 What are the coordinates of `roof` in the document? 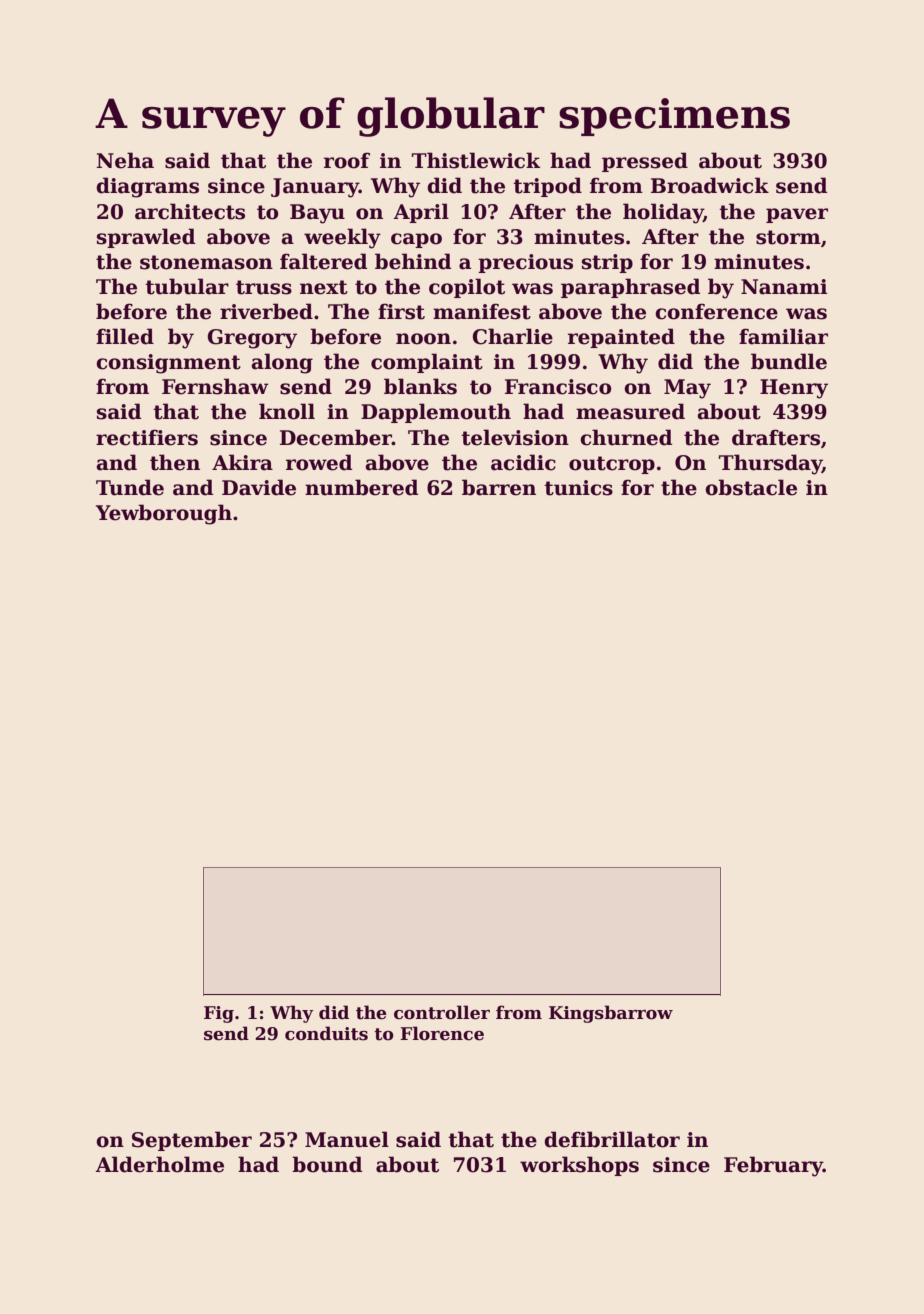 It's located at (347, 160).
